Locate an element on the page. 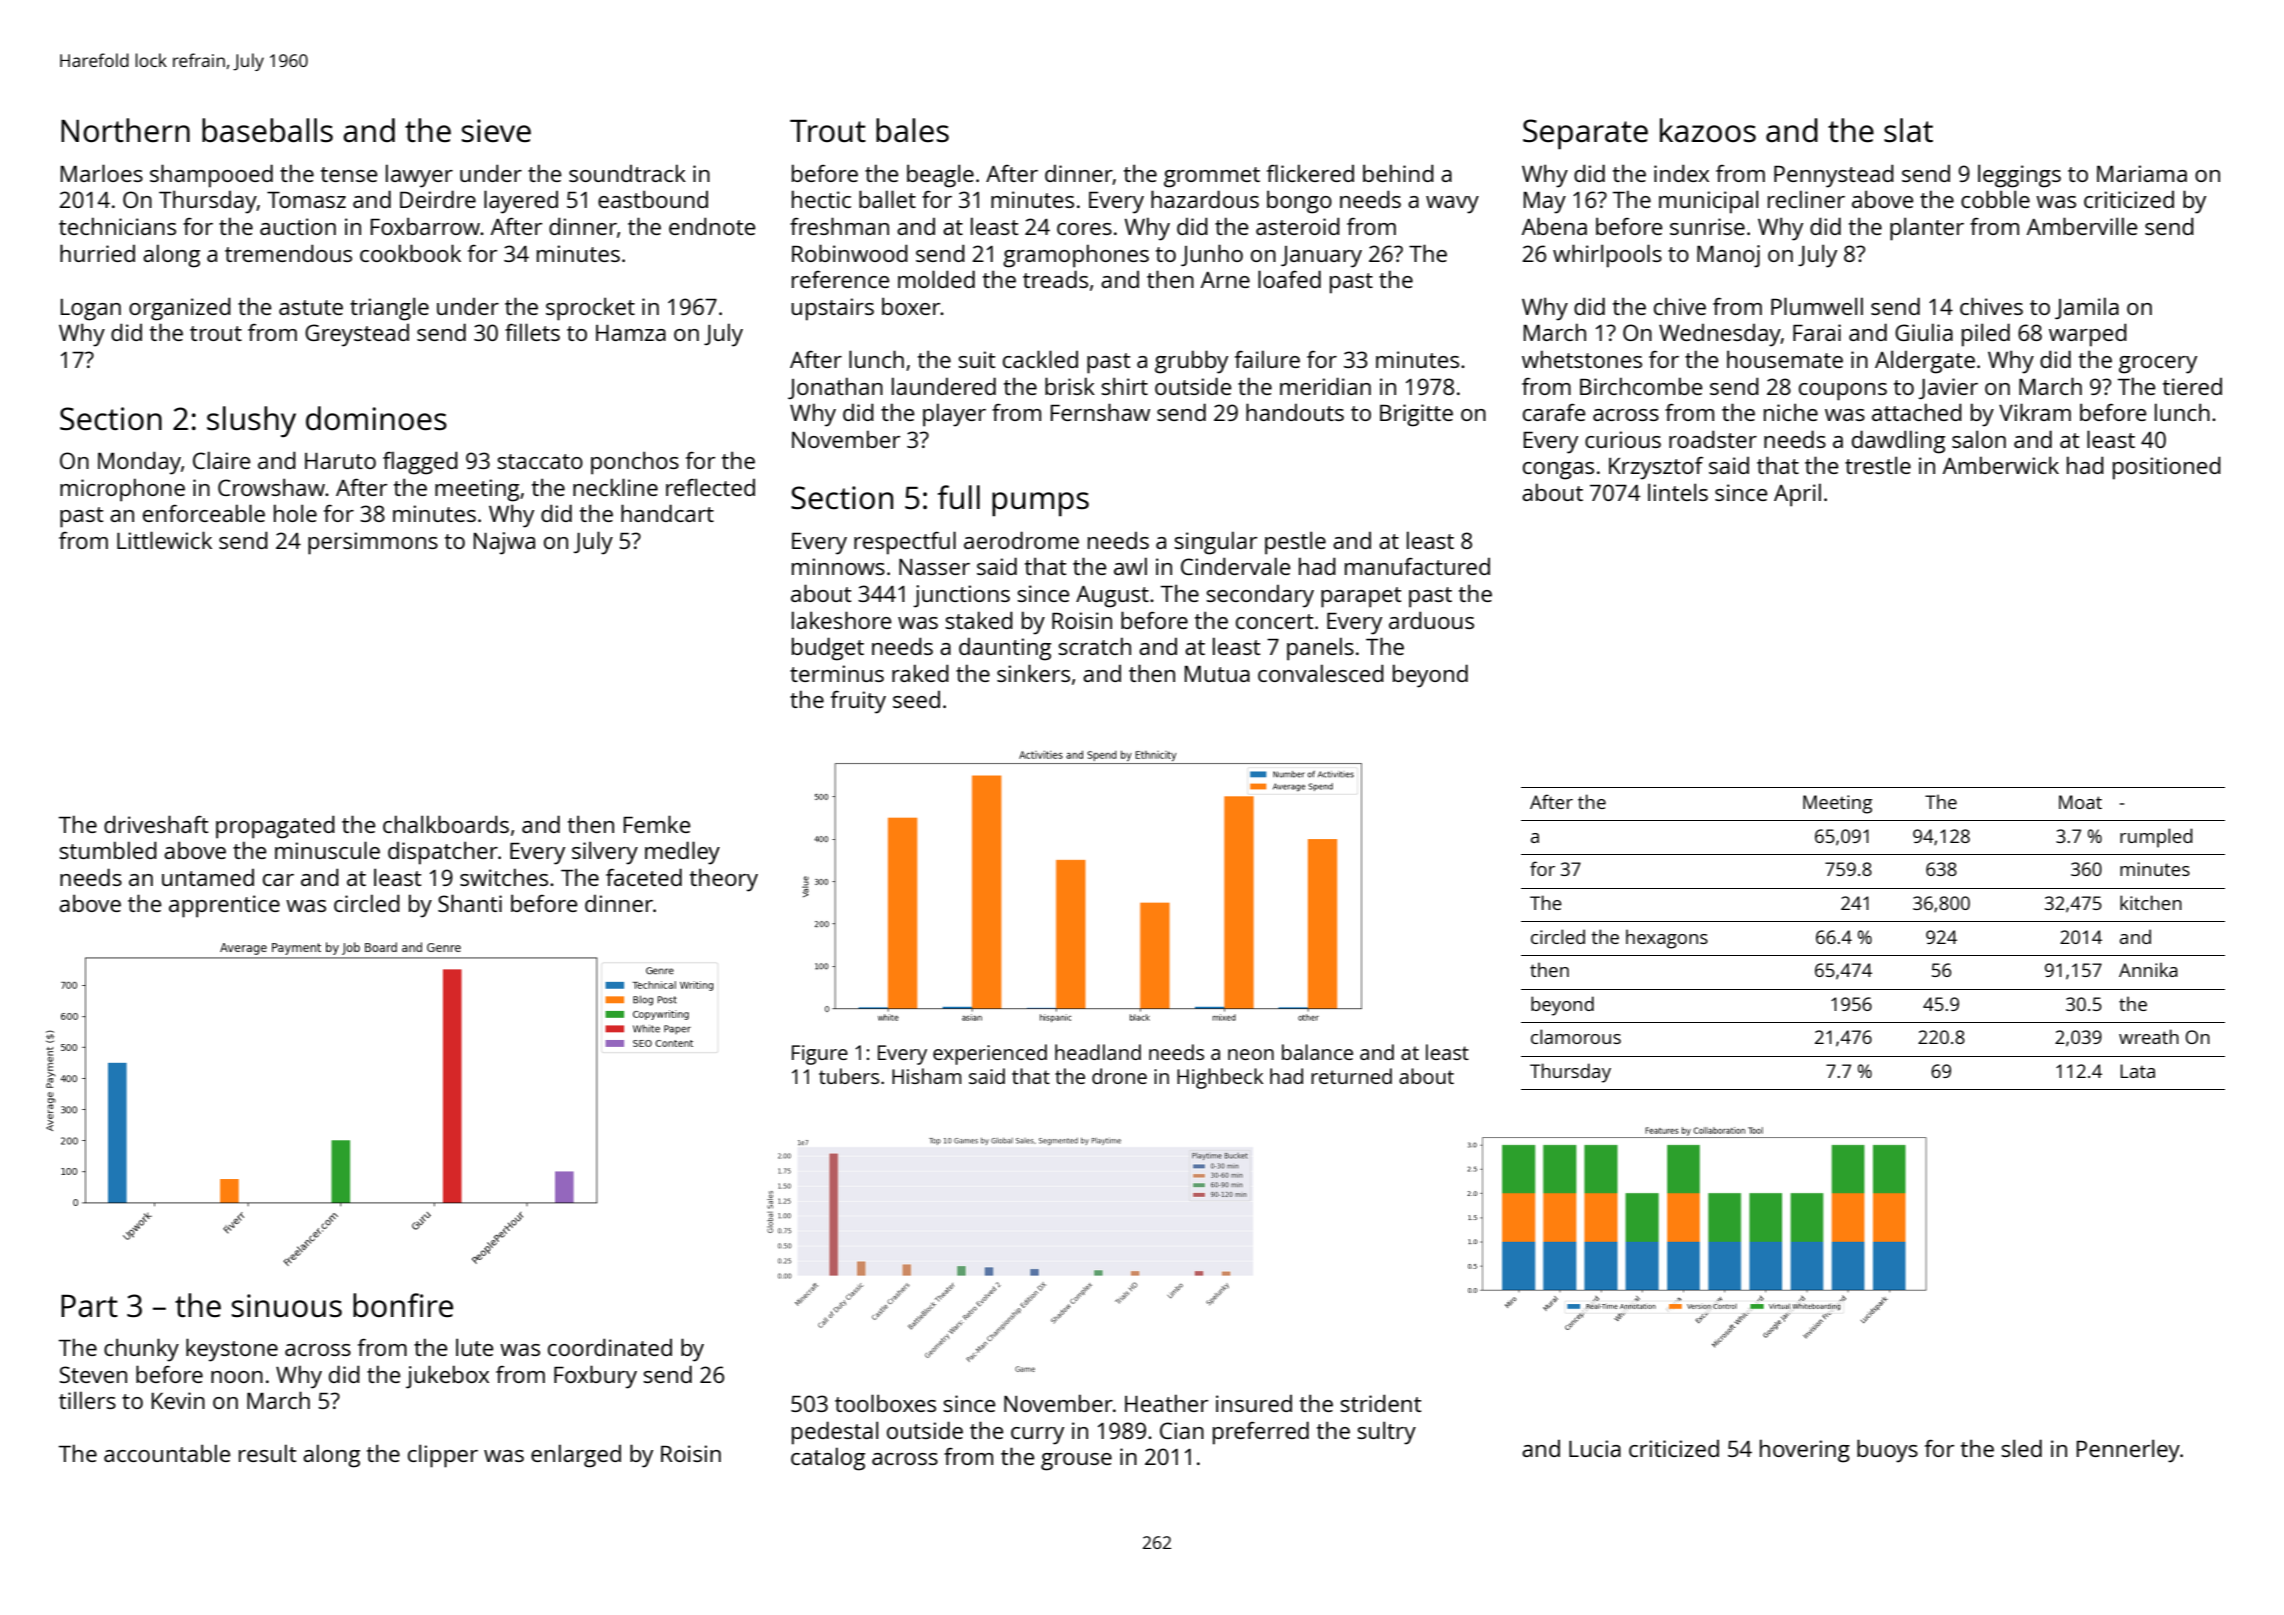 The height and width of the document is (1615, 2284). bonfire is located at coordinates (403, 1305).
